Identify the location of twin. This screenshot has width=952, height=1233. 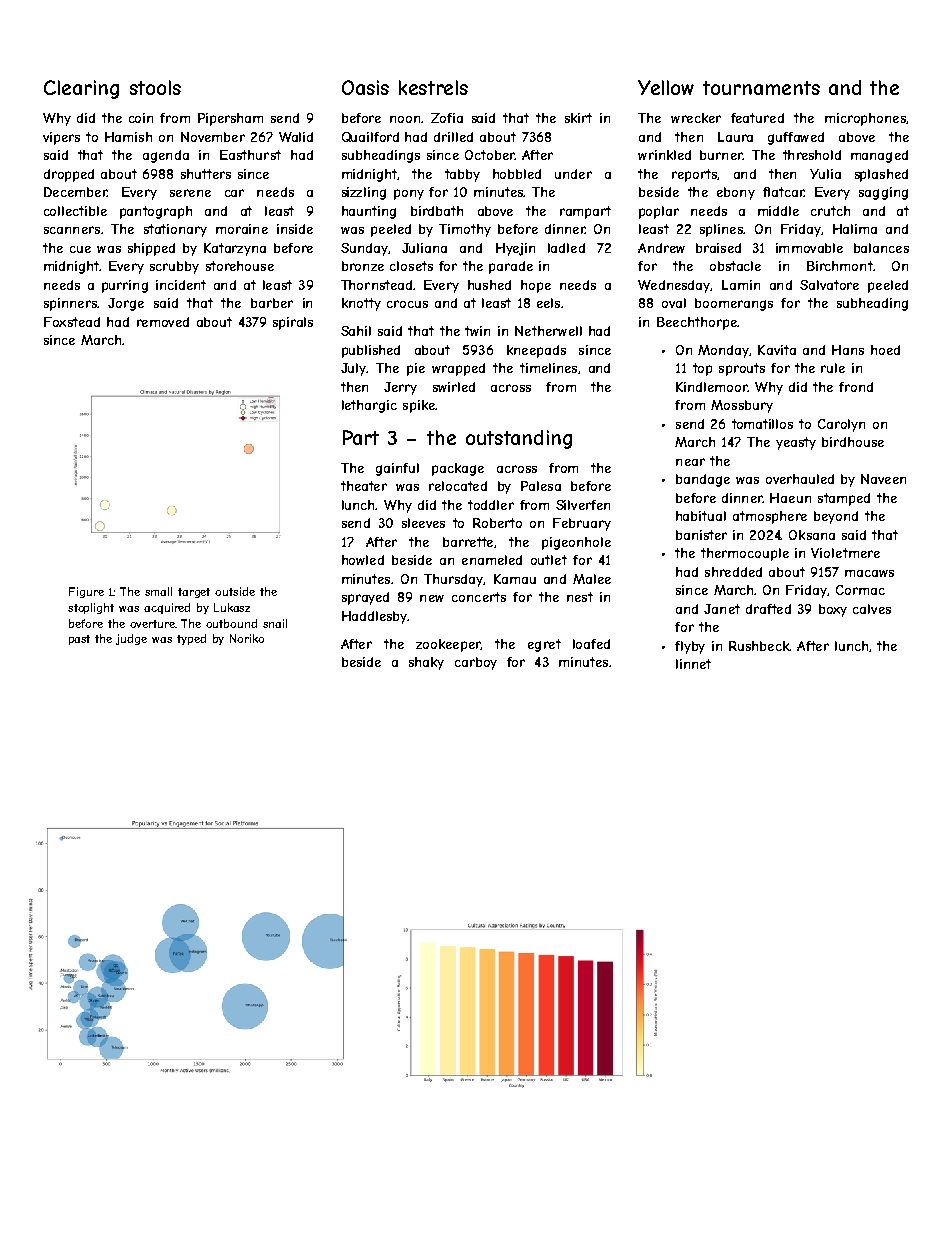
(477, 331).
